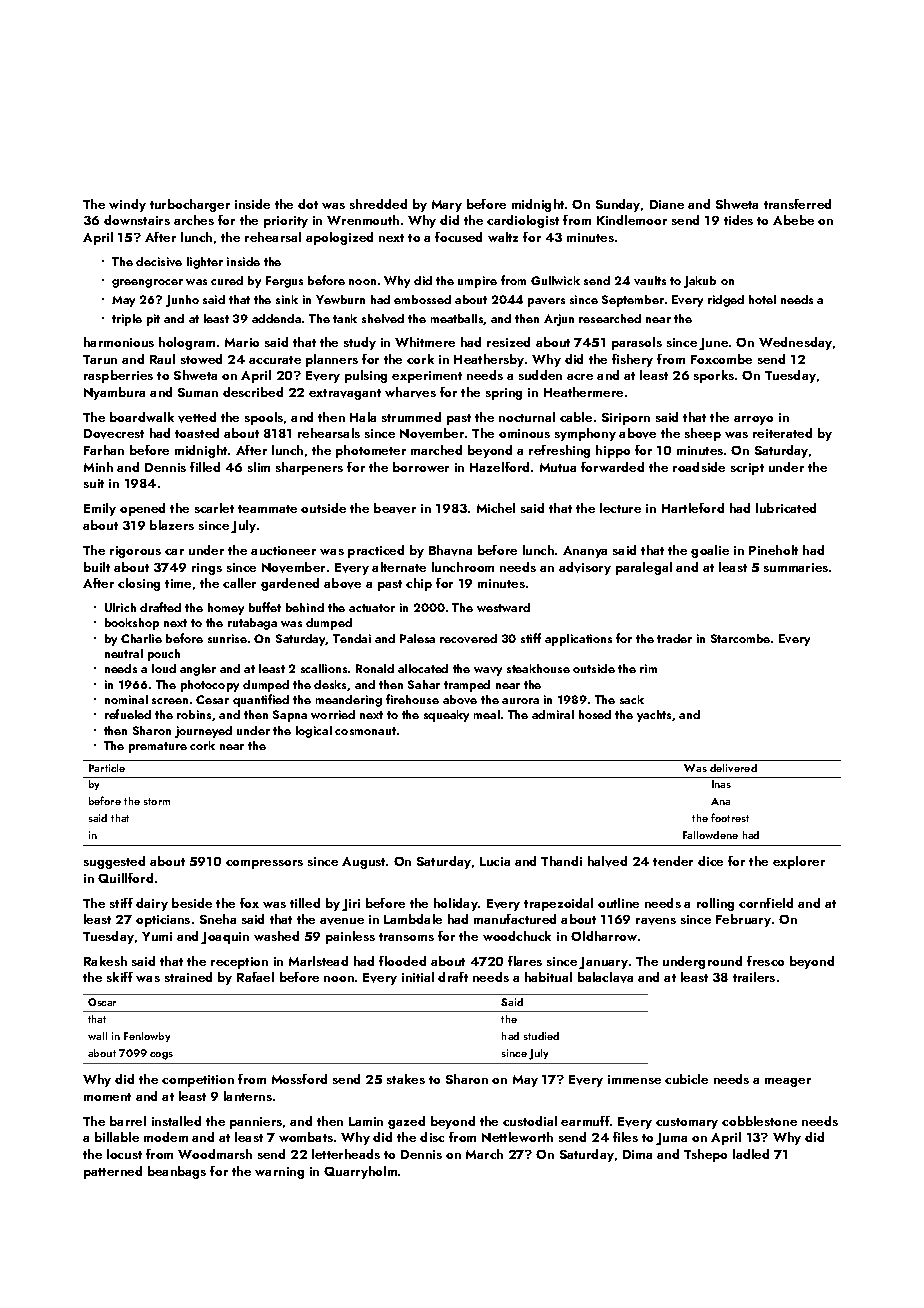 The image size is (924, 1308). Describe the element at coordinates (637, 343) in the page. I see `parasols` at that location.
